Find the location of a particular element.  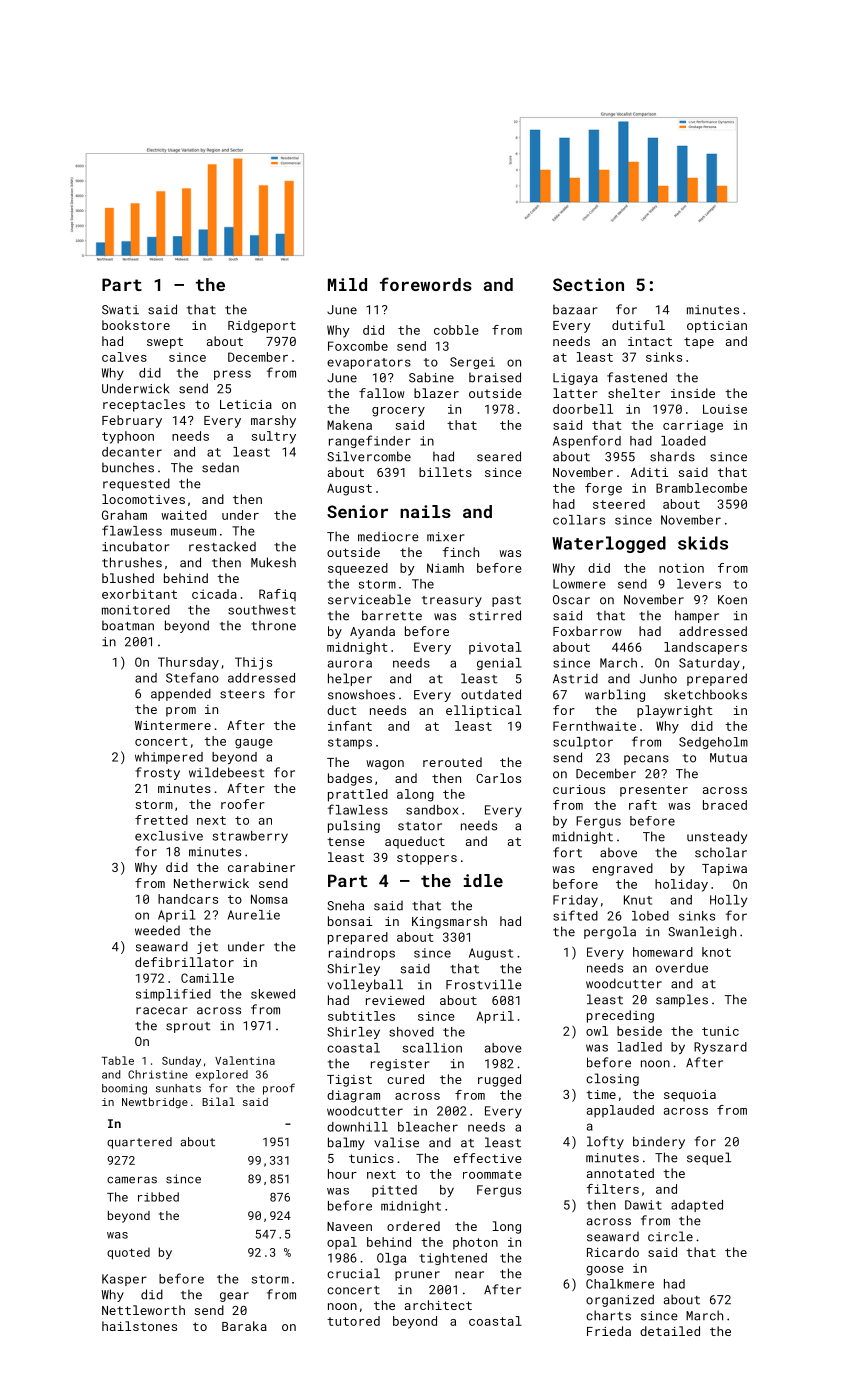

circle is located at coordinates (670, 1236).
